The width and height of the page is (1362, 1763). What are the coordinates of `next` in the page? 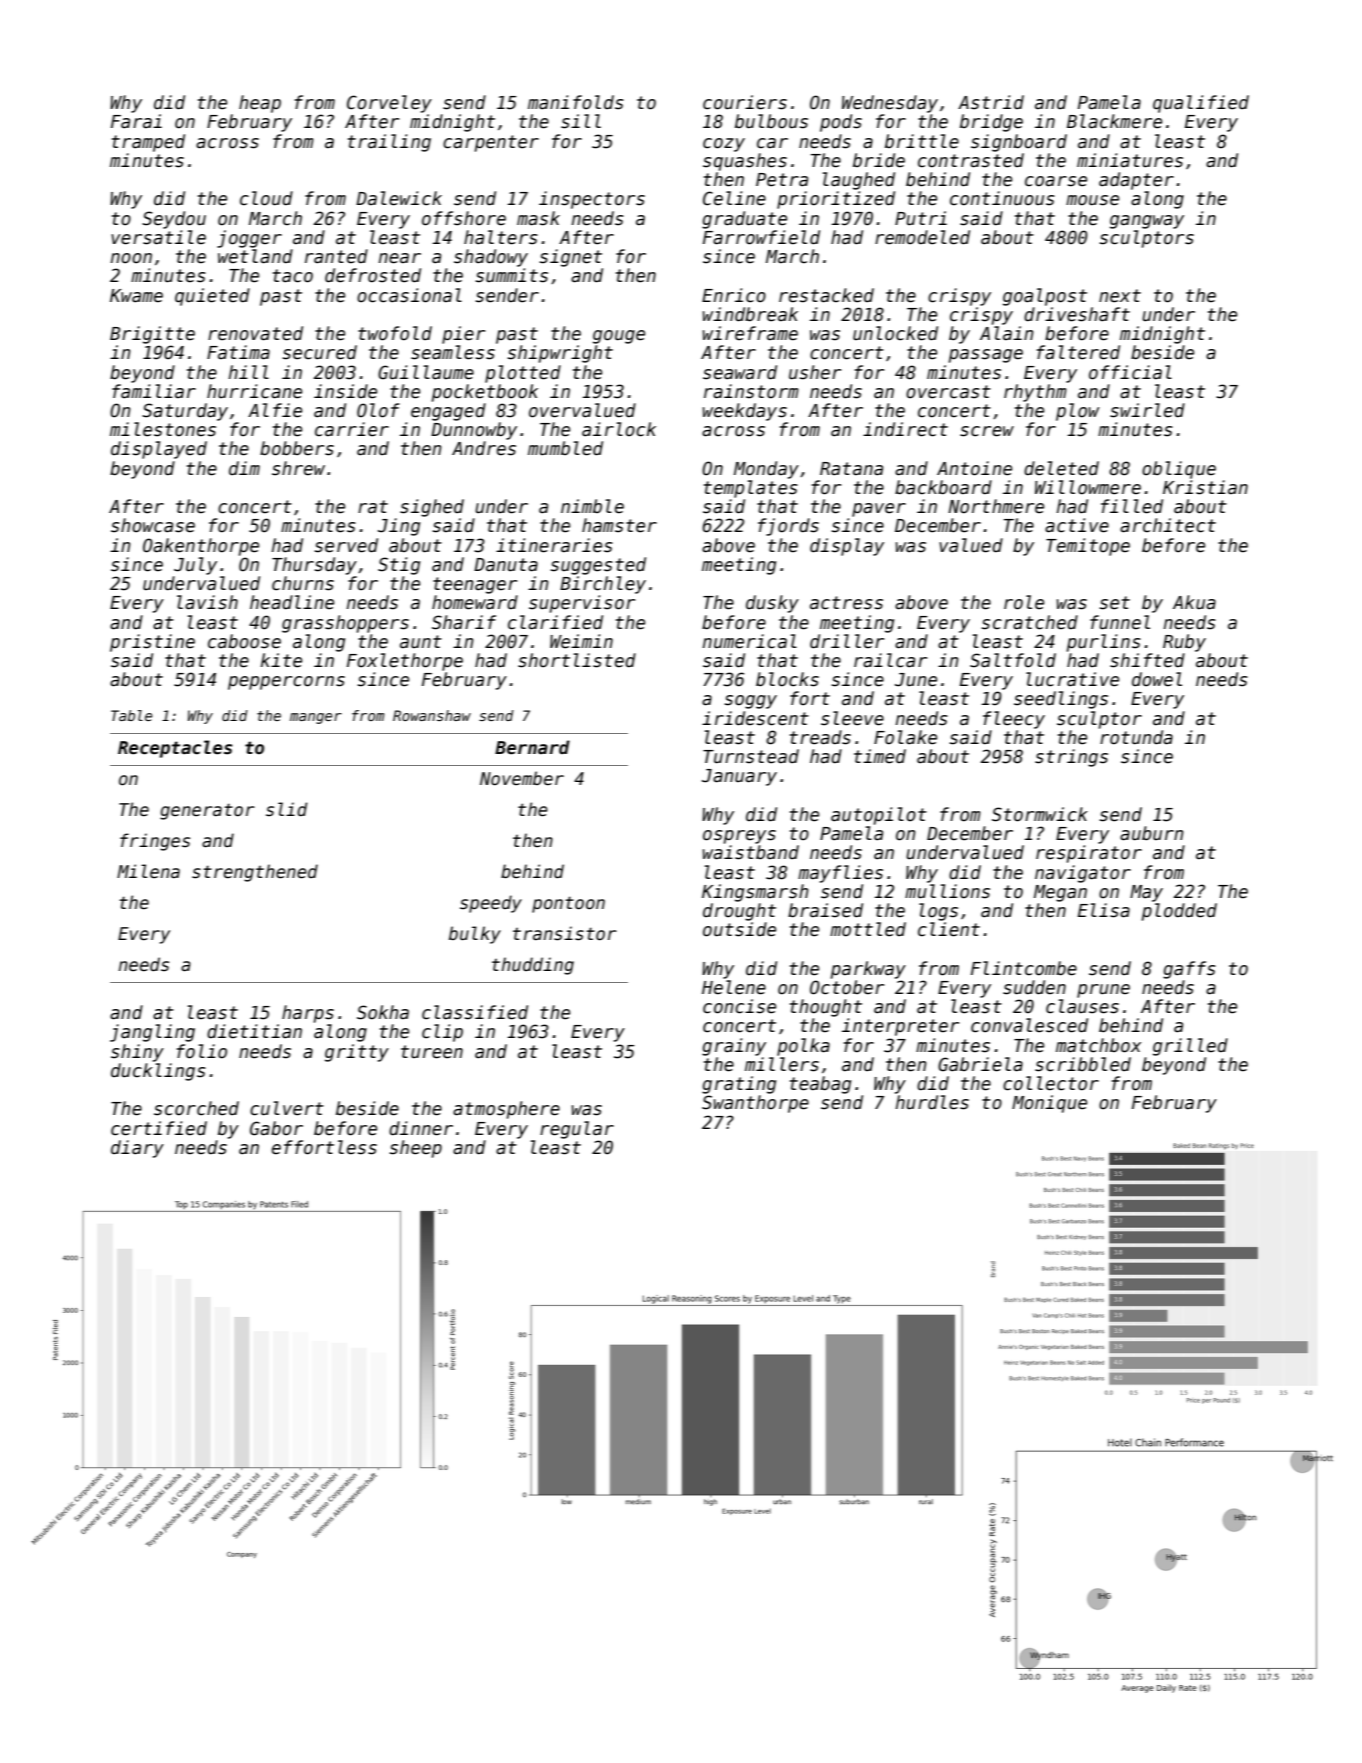 It's located at (1120, 296).
